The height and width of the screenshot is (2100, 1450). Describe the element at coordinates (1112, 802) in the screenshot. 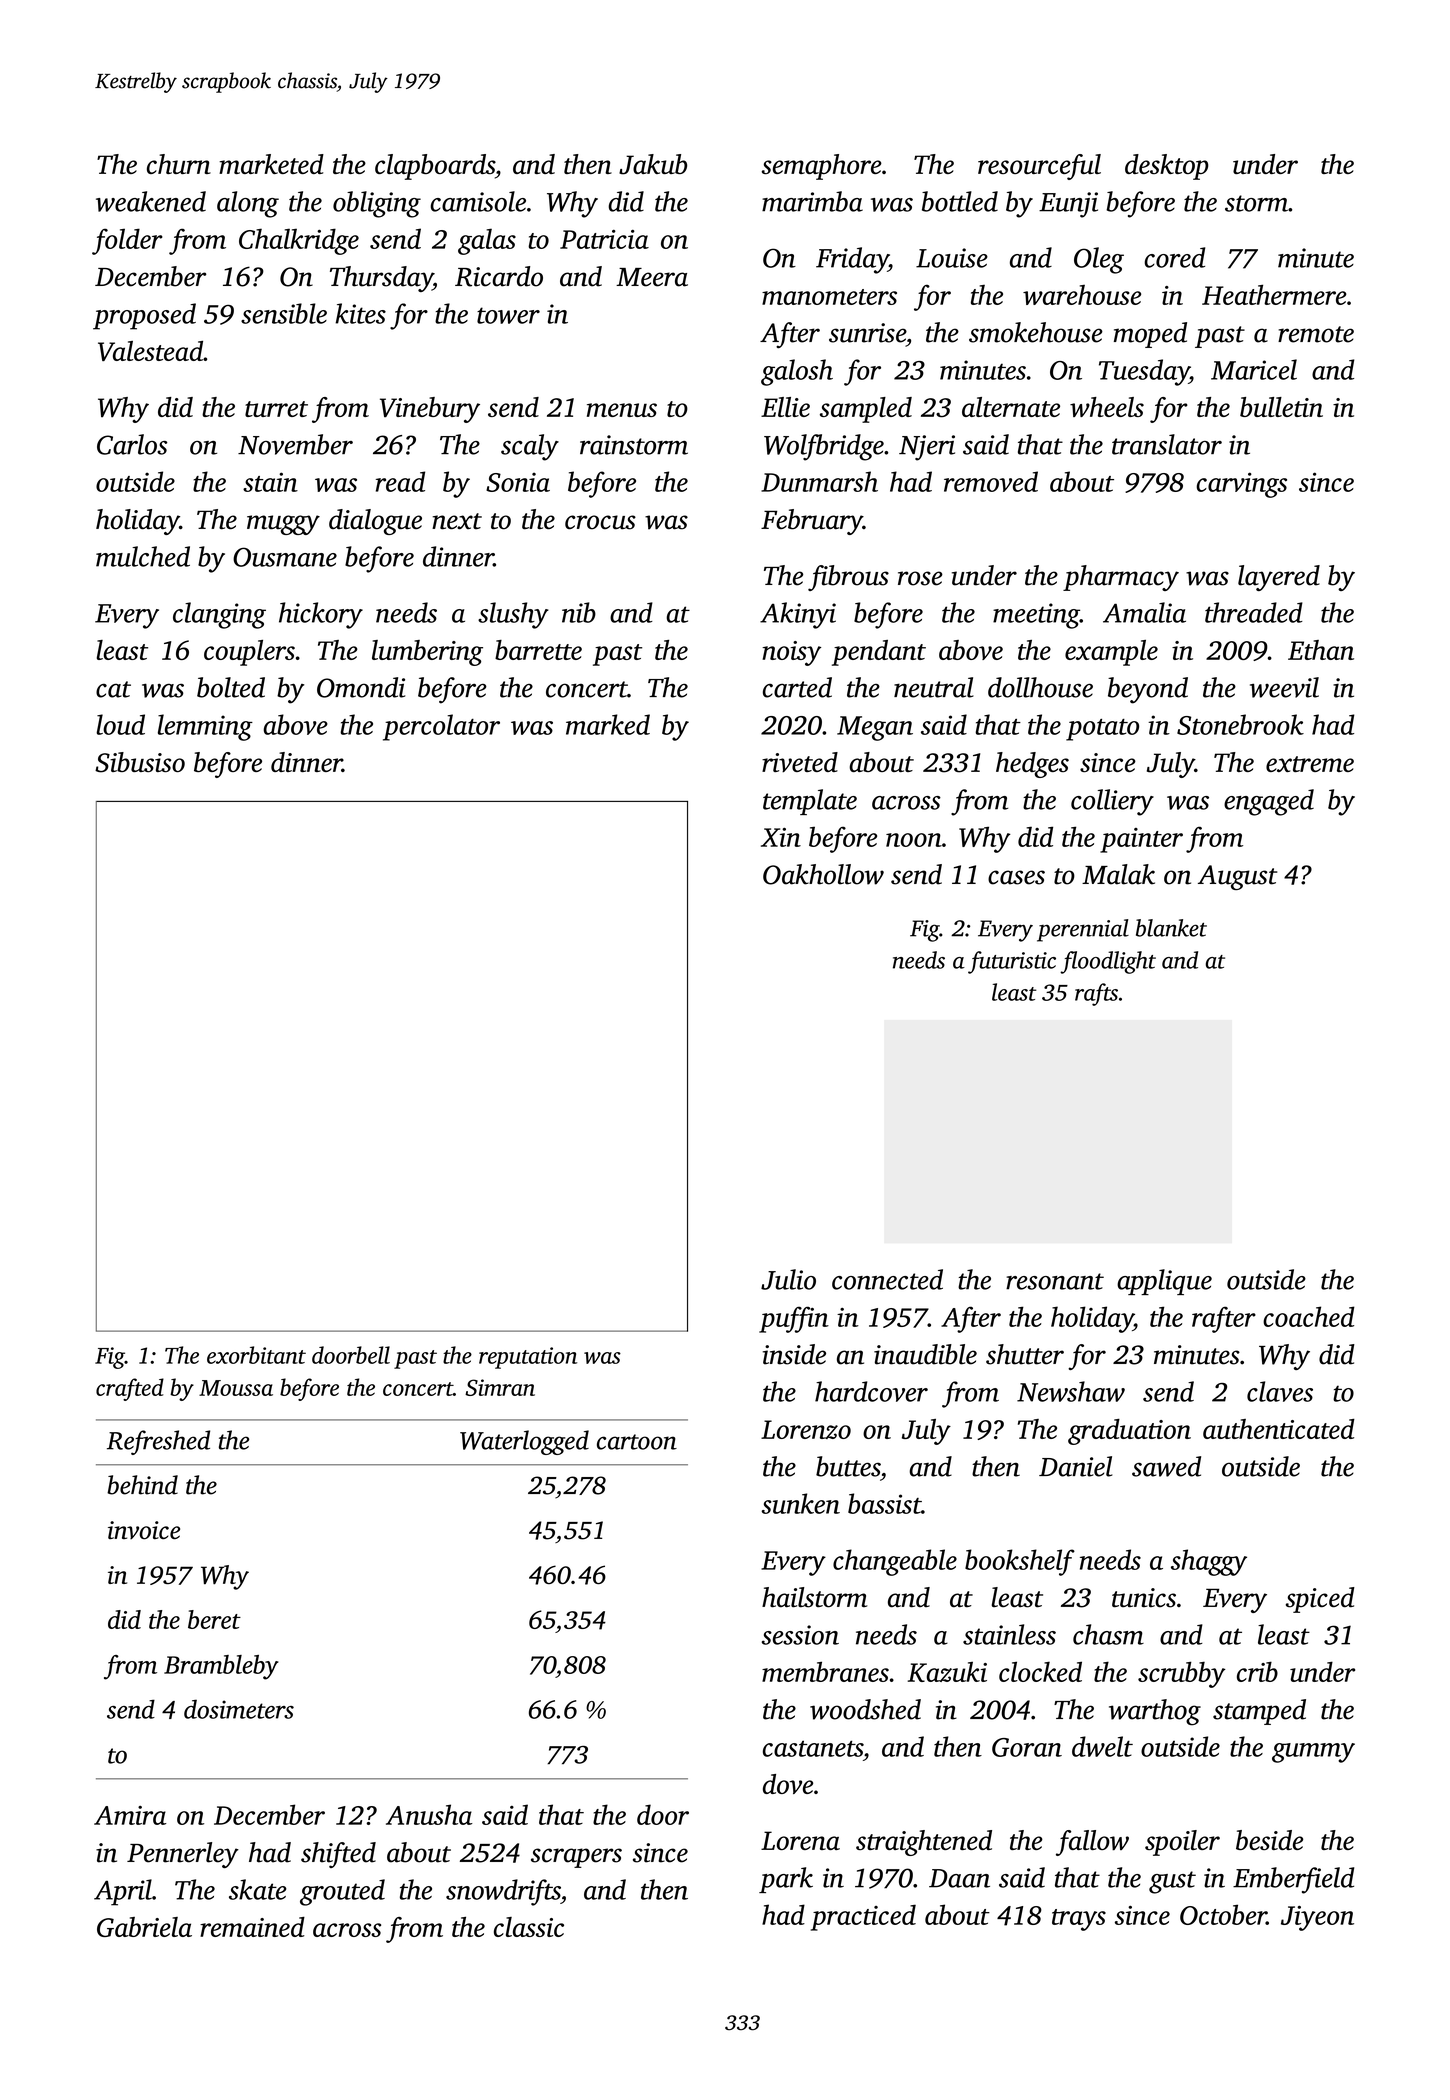

I see `colliery` at that location.
